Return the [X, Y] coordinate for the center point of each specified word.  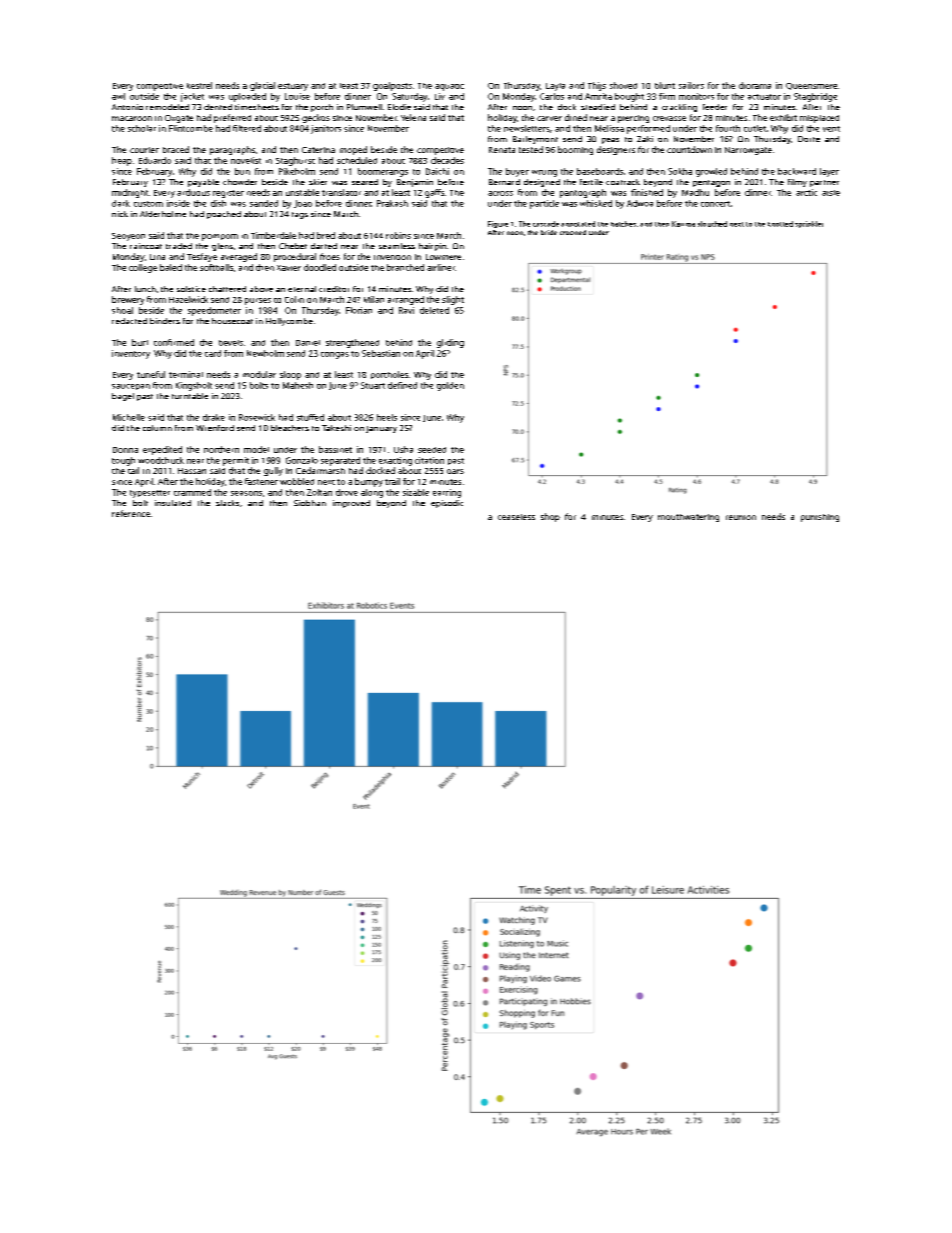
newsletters [527, 128]
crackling [679, 108]
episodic [447, 504]
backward [797, 171]
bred [326, 235]
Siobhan [310, 503]
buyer [517, 172]
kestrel [199, 85]
